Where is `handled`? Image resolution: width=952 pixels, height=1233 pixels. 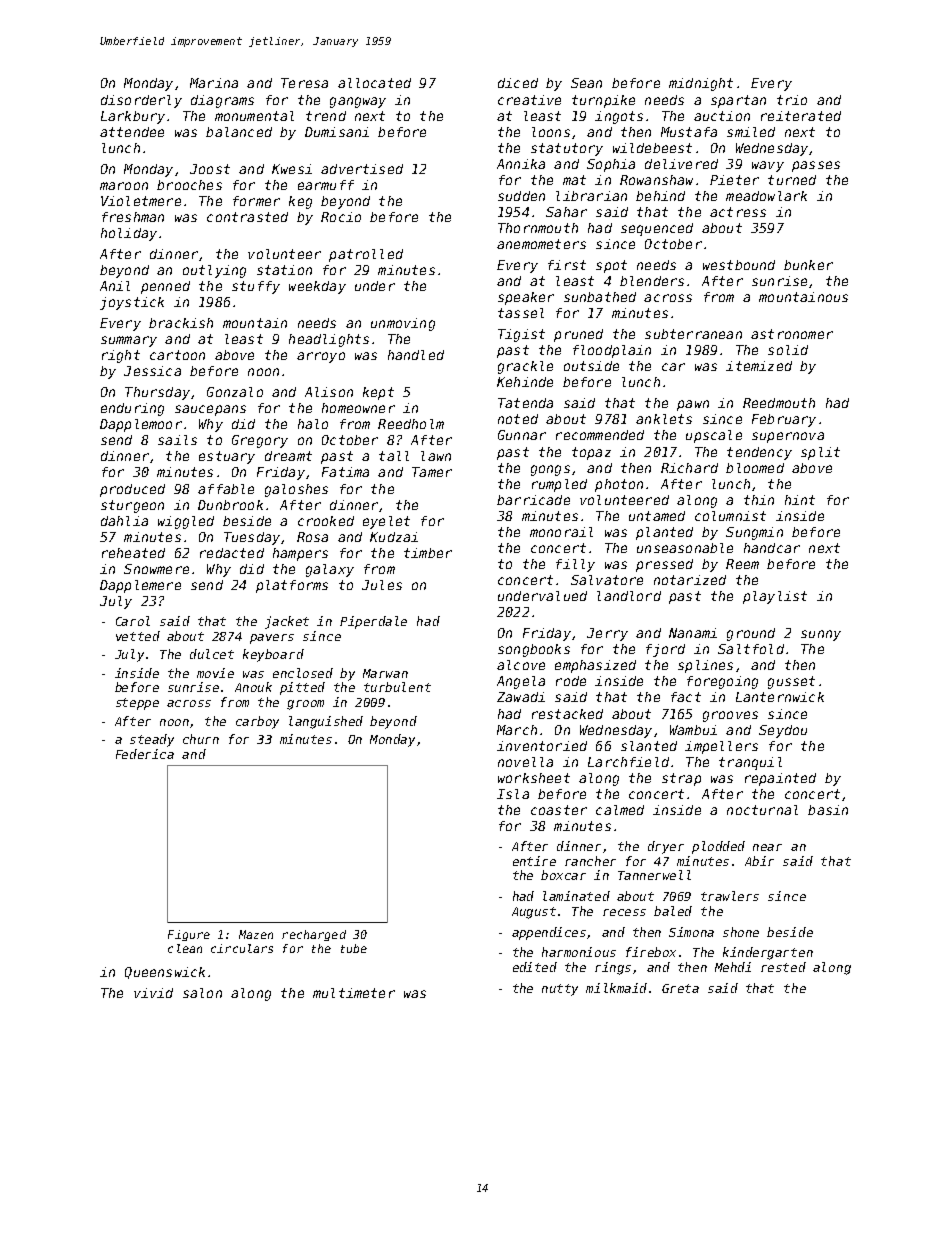
handled is located at coordinates (416, 355).
